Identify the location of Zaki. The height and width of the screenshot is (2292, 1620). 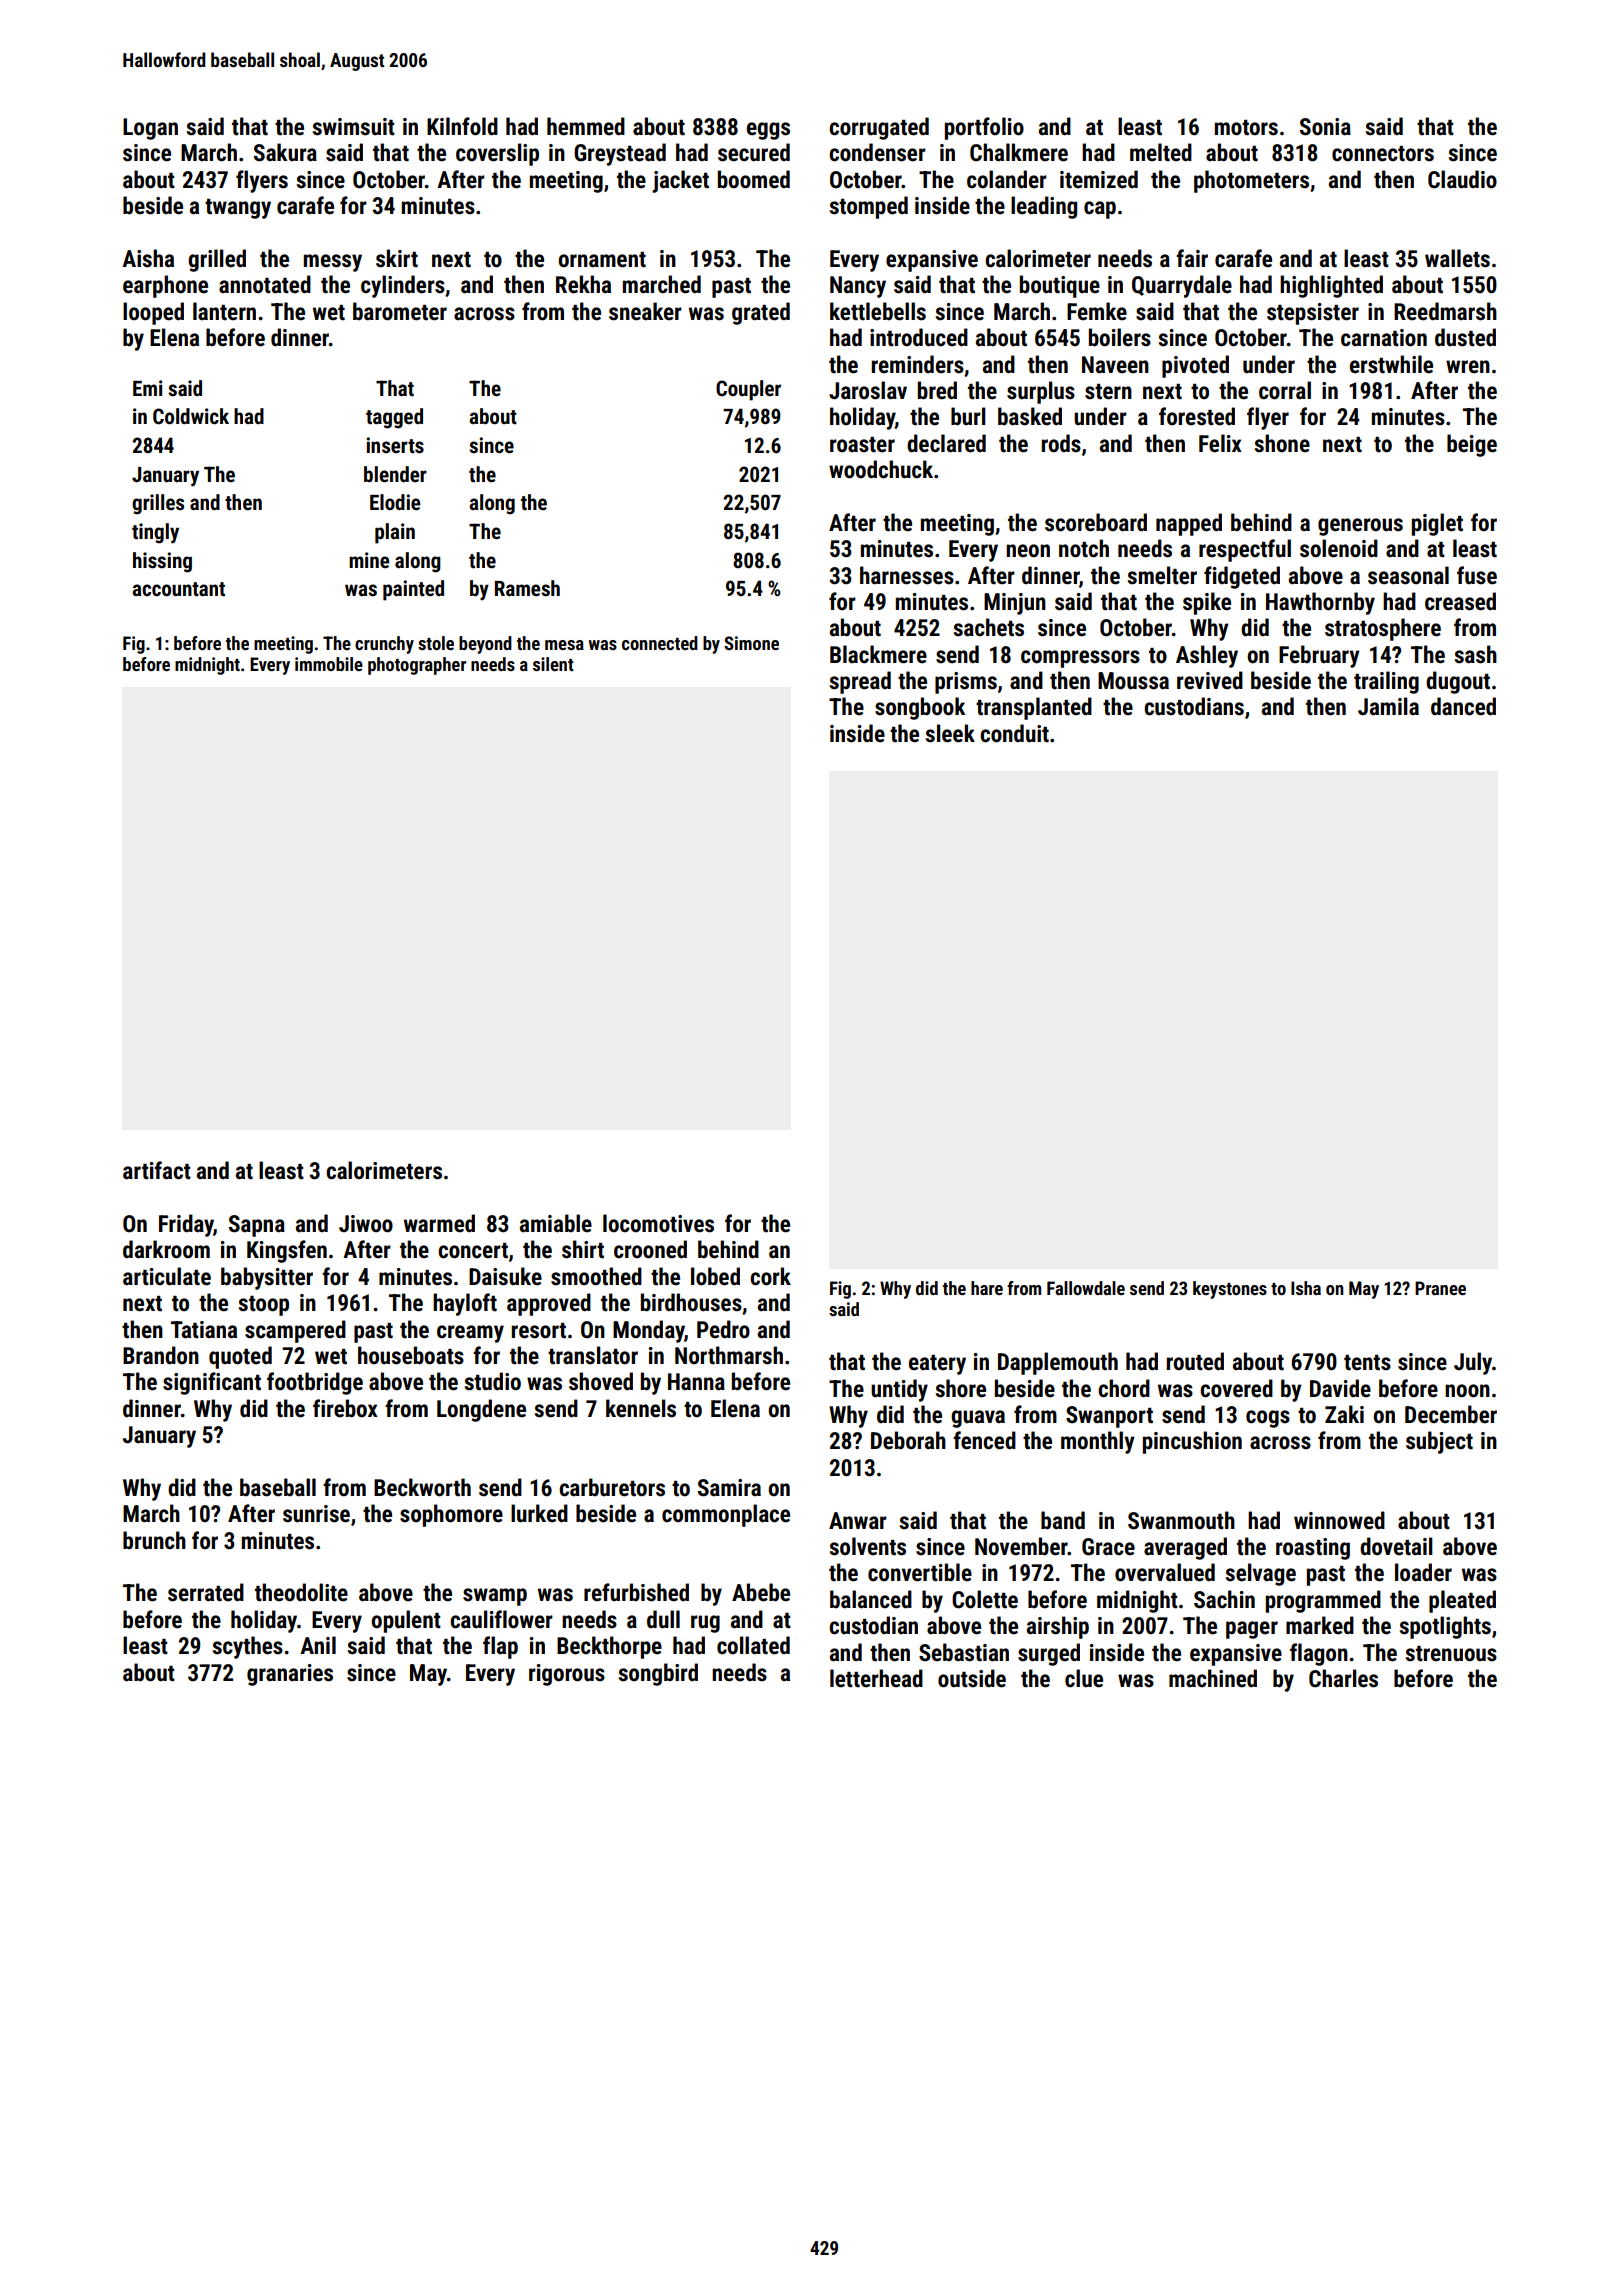
(1344, 1414).
